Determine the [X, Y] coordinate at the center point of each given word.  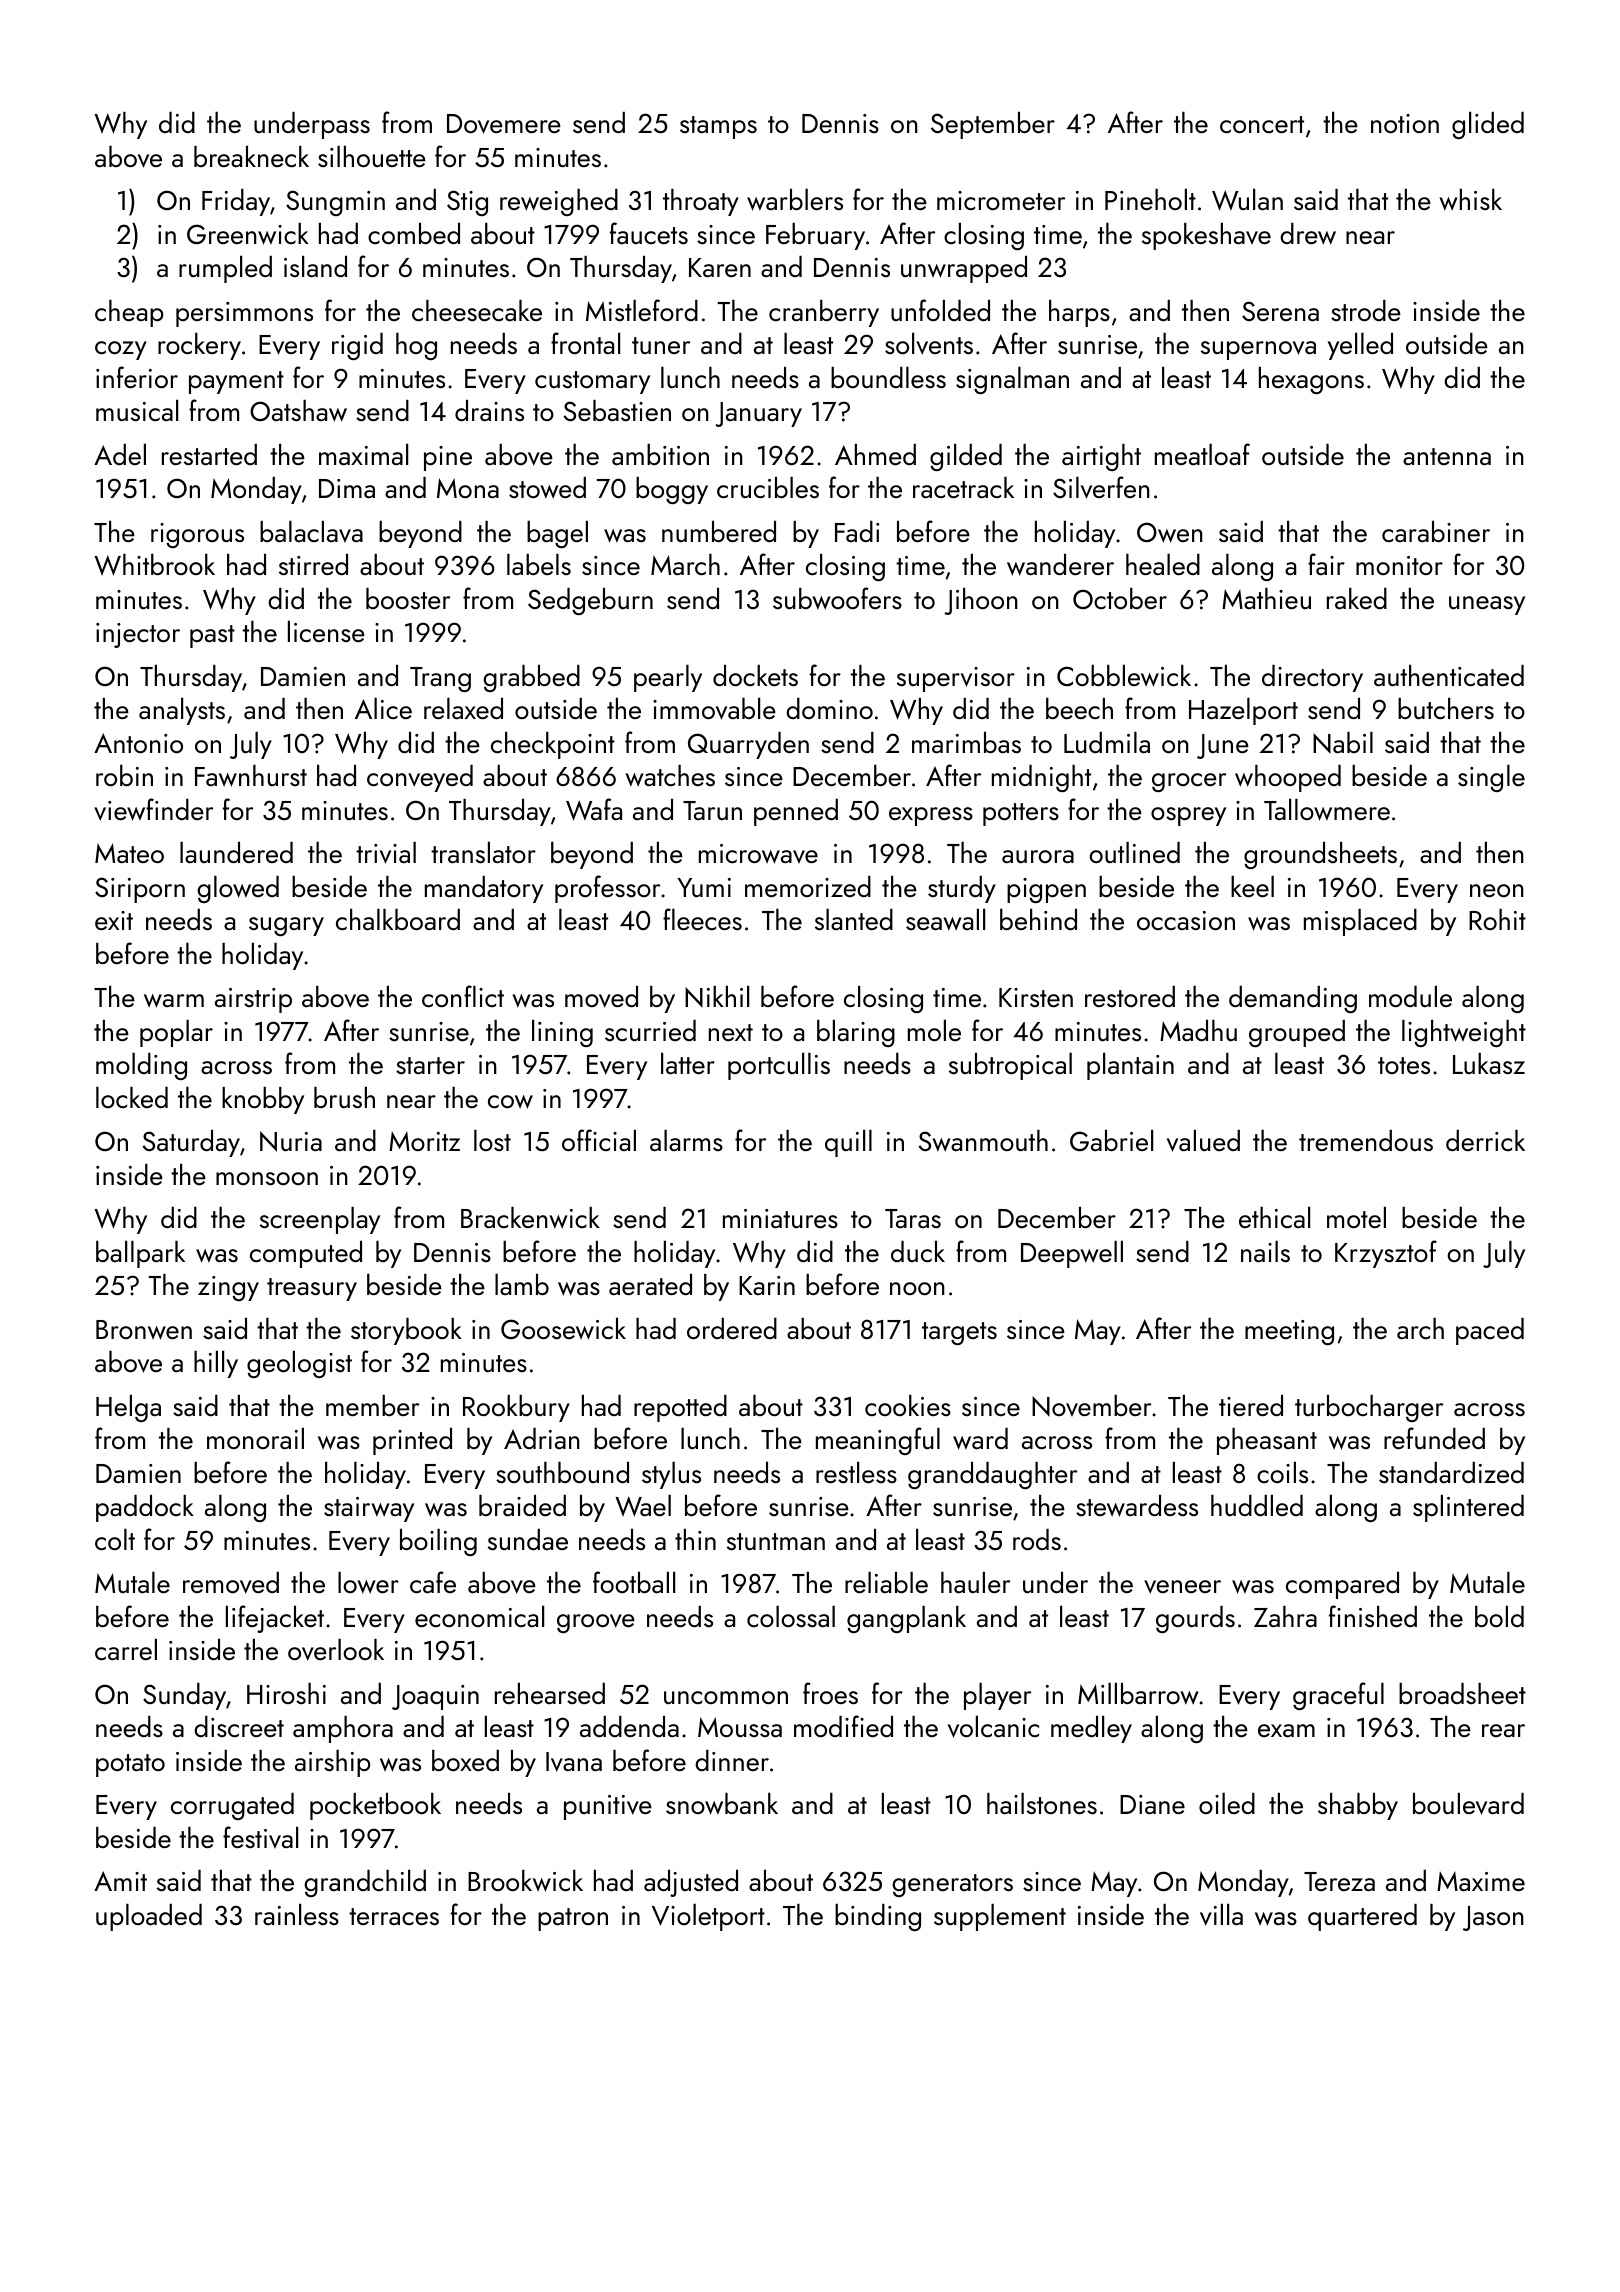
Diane [1152, 1804]
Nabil [1343, 743]
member [372, 1405]
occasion [1186, 920]
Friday [236, 202]
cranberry [824, 313]
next [731, 1032]
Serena [1280, 311]
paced [1490, 1331]
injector [138, 635]
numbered [719, 531]
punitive [608, 1807]
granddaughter [992, 1475]
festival [260, 1837]
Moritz [424, 1141]
